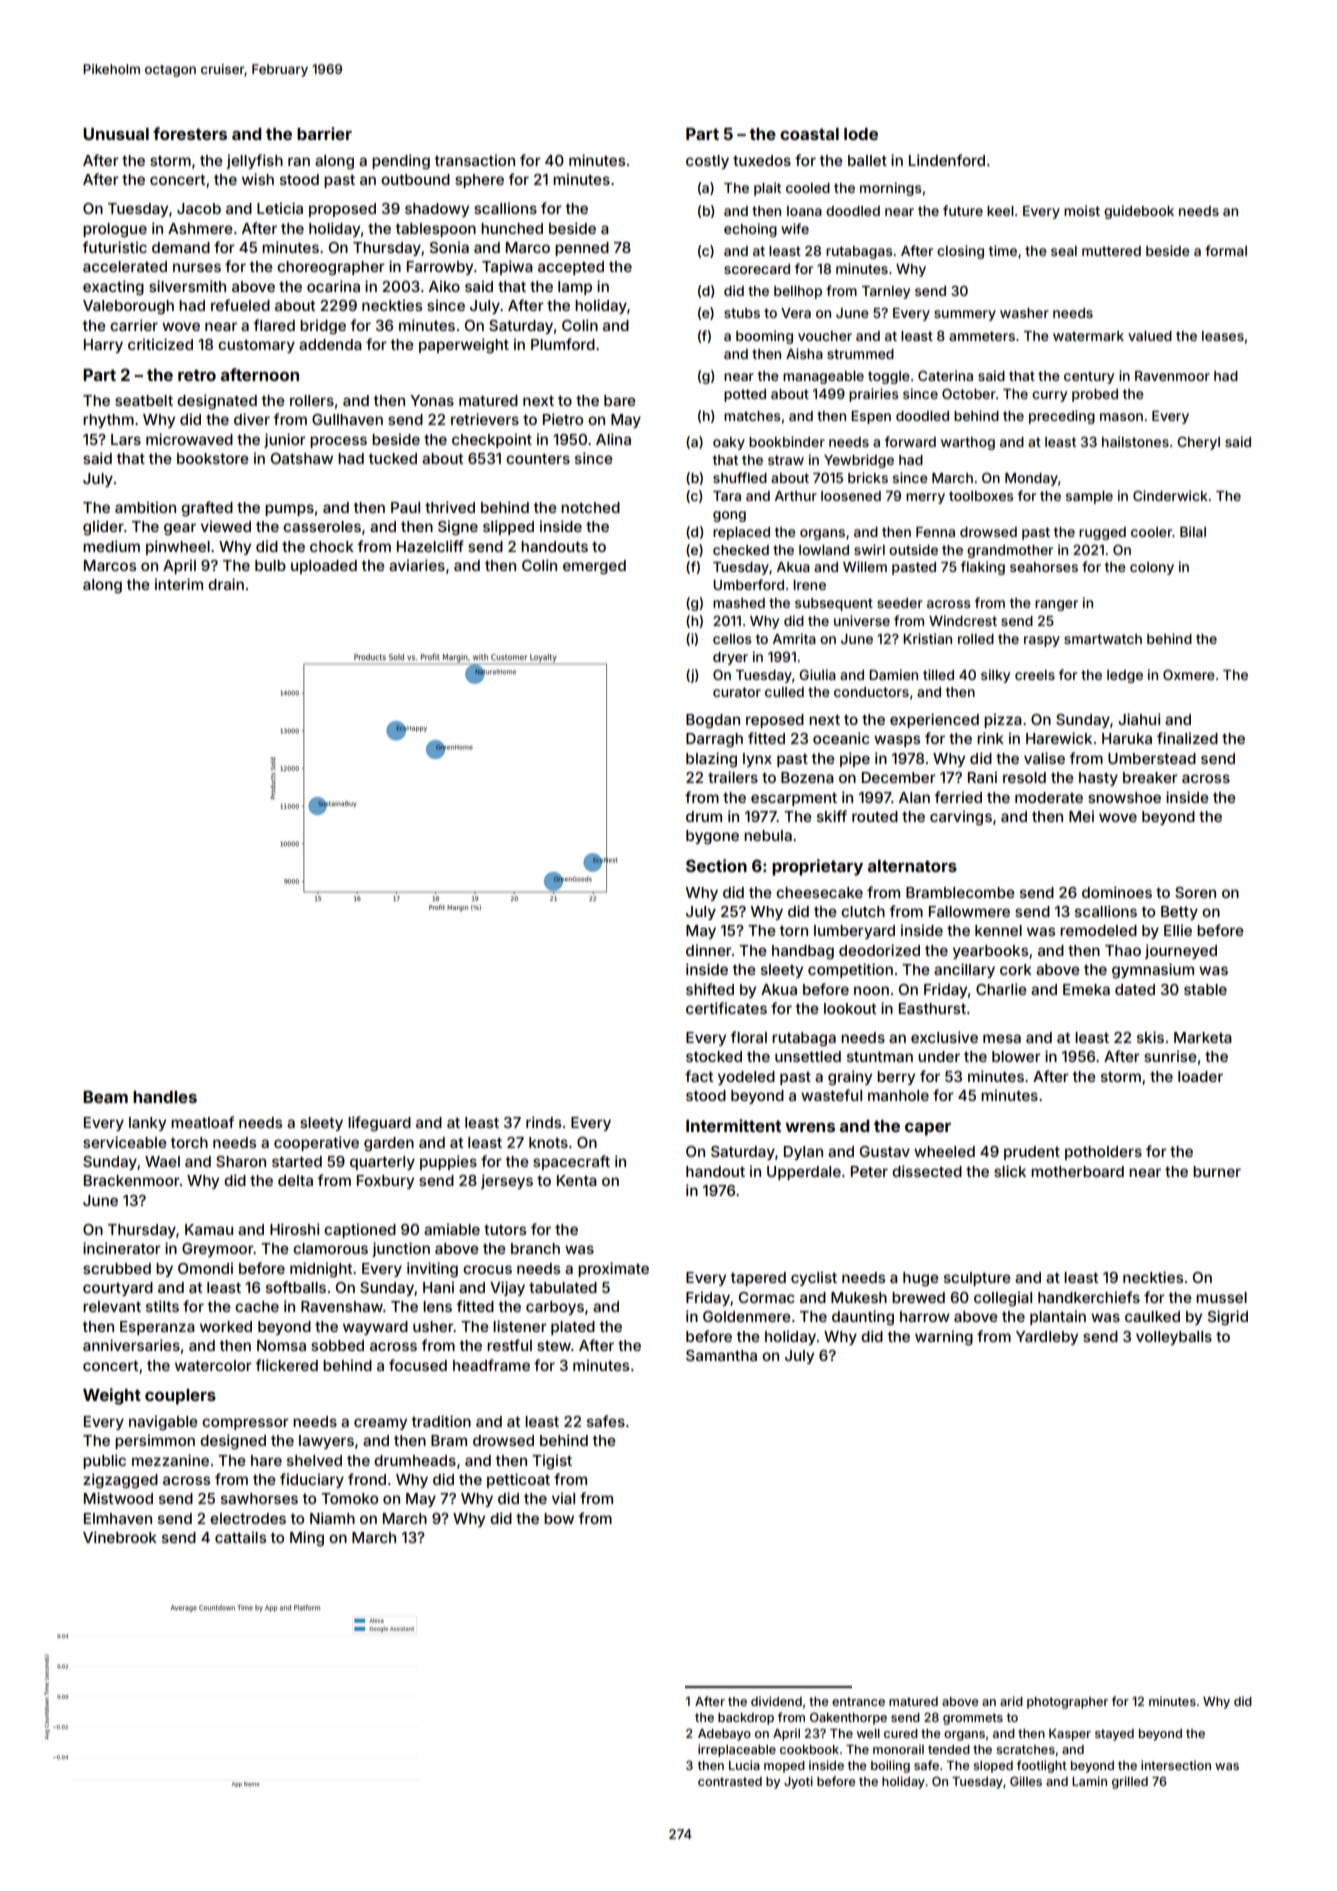 Image resolution: width=1337 pixels, height=1891 pixels. Describe the element at coordinates (332, 1518) in the screenshot. I see `Niamh` at that location.
